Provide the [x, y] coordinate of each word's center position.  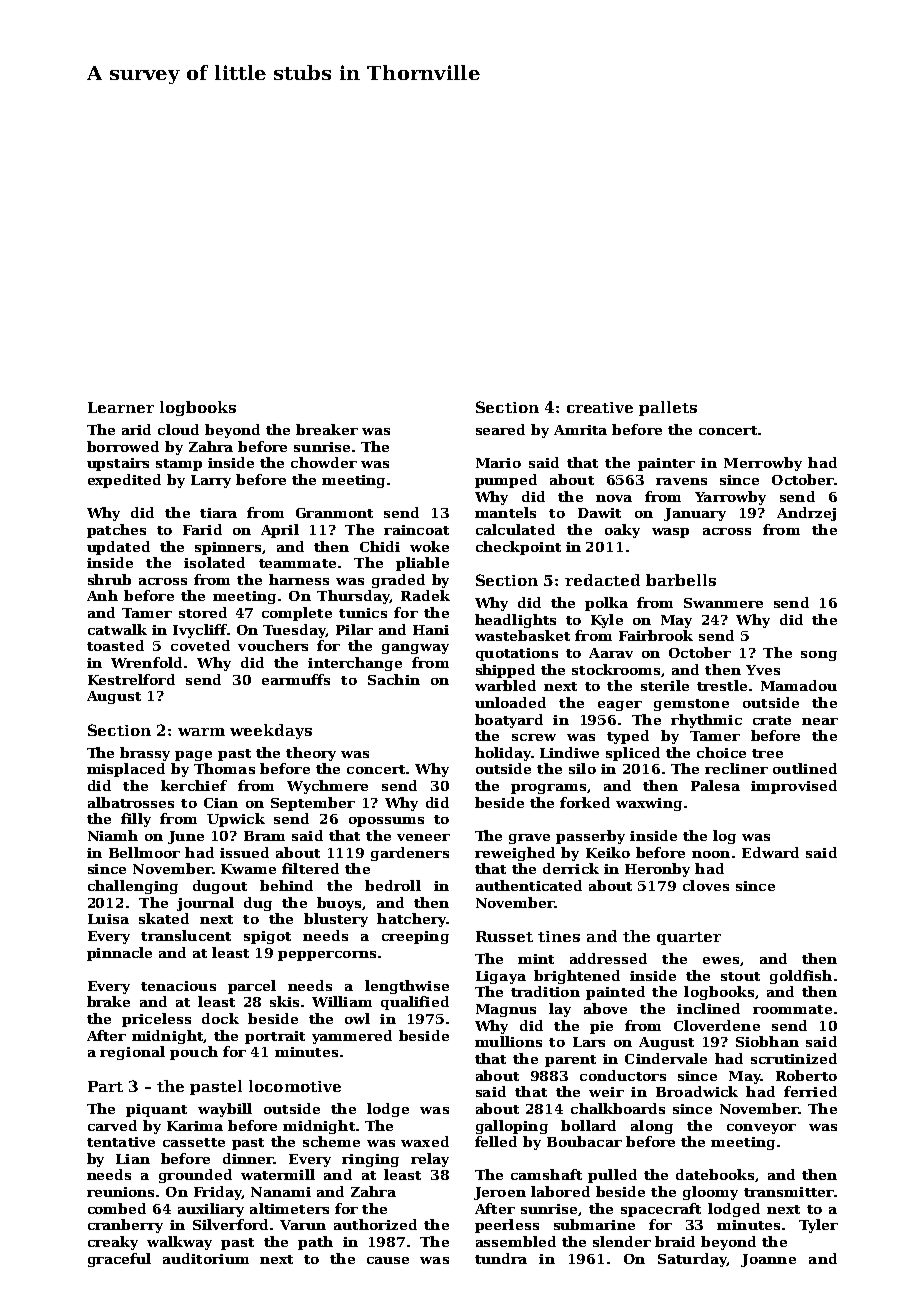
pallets [668, 408]
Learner [121, 407]
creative [600, 407]
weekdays [271, 731]
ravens [681, 481]
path [315, 1243]
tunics [363, 613]
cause [388, 1260]
